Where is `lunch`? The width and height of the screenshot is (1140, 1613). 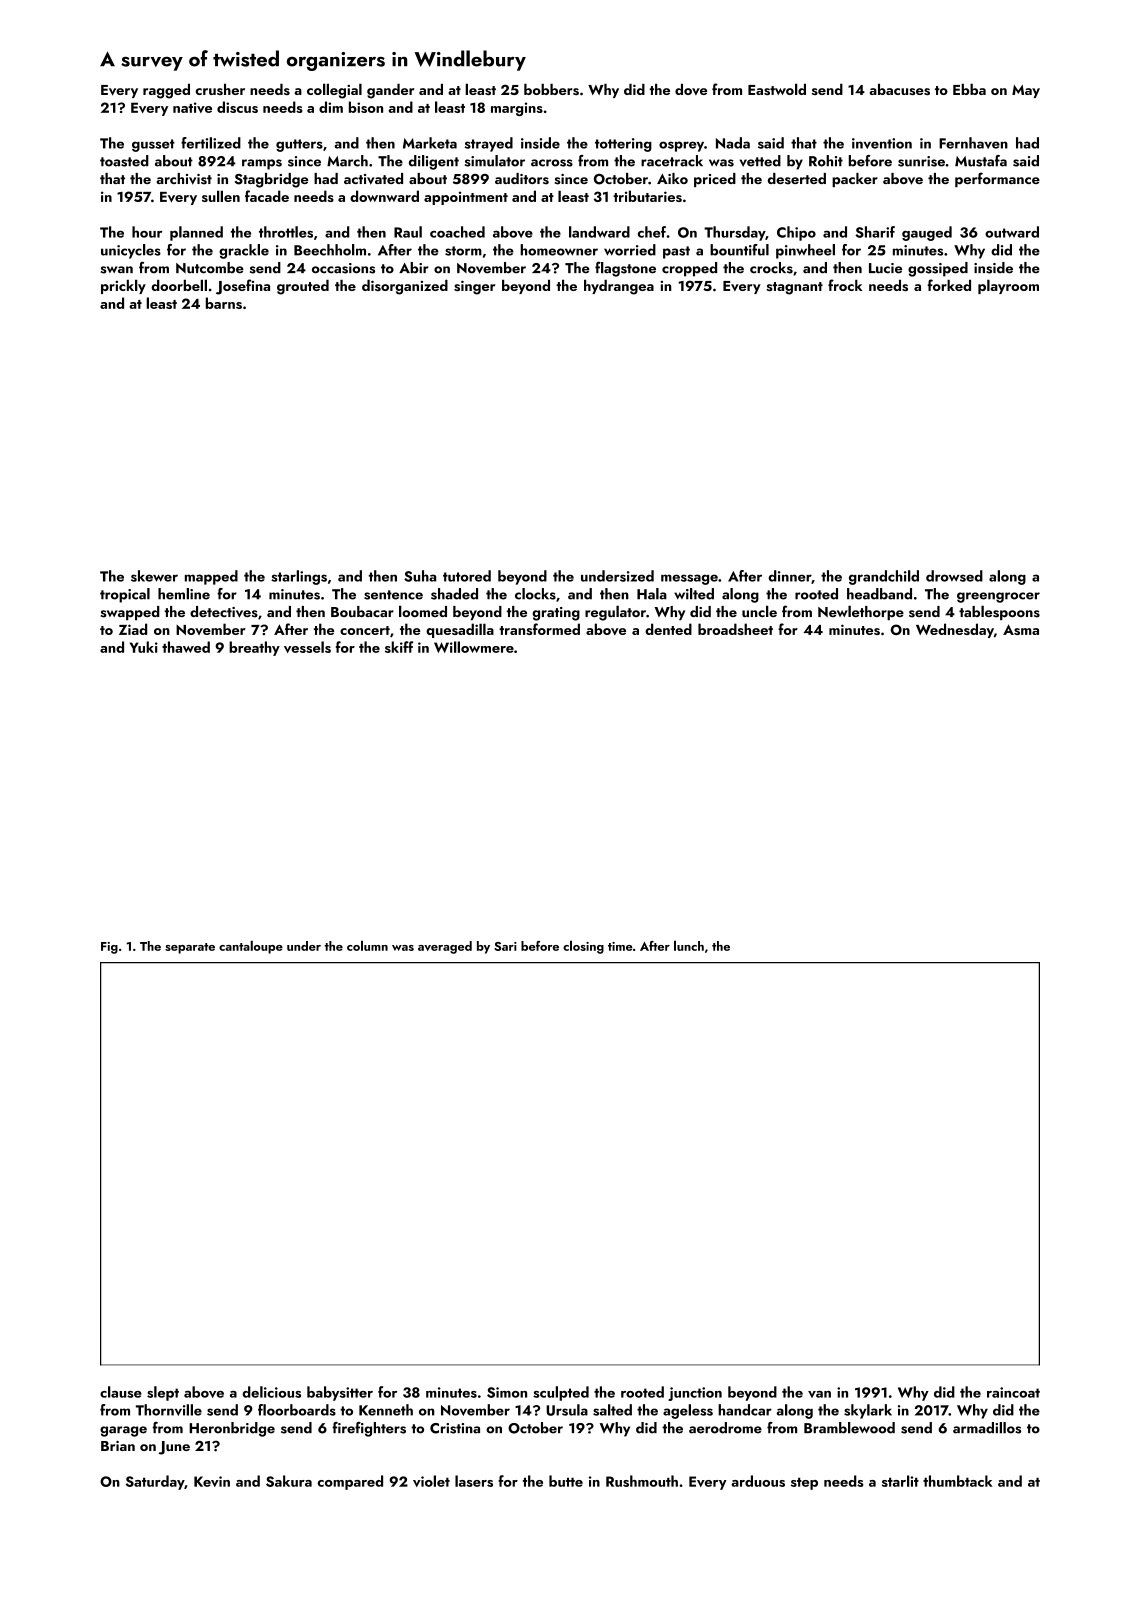 lunch is located at coordinates (689, 945).
